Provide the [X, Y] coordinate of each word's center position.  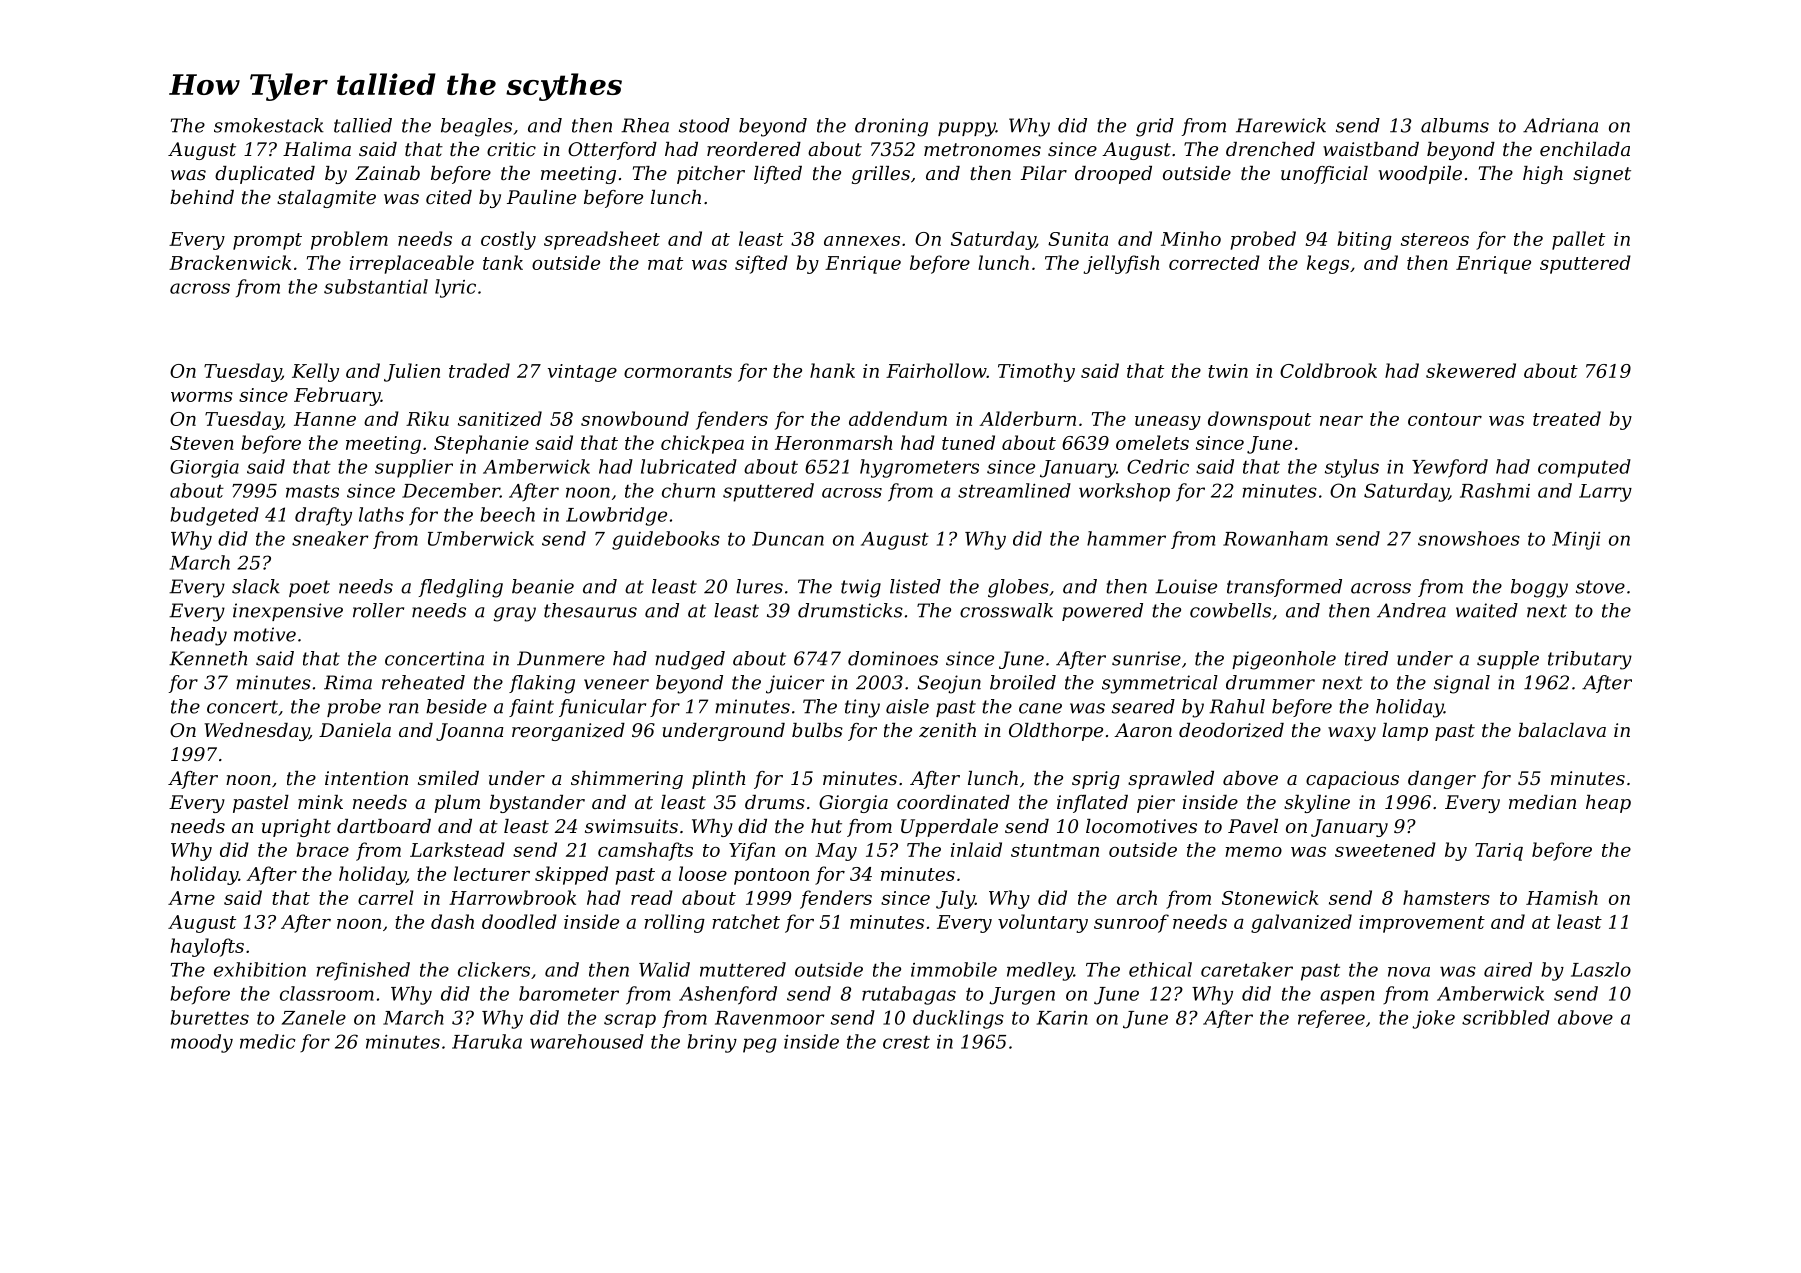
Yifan [752, 851]
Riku [427, 418]
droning [891, 127]
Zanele [314, 1017]
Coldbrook [1328, 370]
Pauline [541, 197]
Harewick [1281, 125]
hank [832, 370]
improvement [1422, 924]
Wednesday [256, 732]
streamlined [1014, 490]
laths [381, 514]
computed [1584, 468]
